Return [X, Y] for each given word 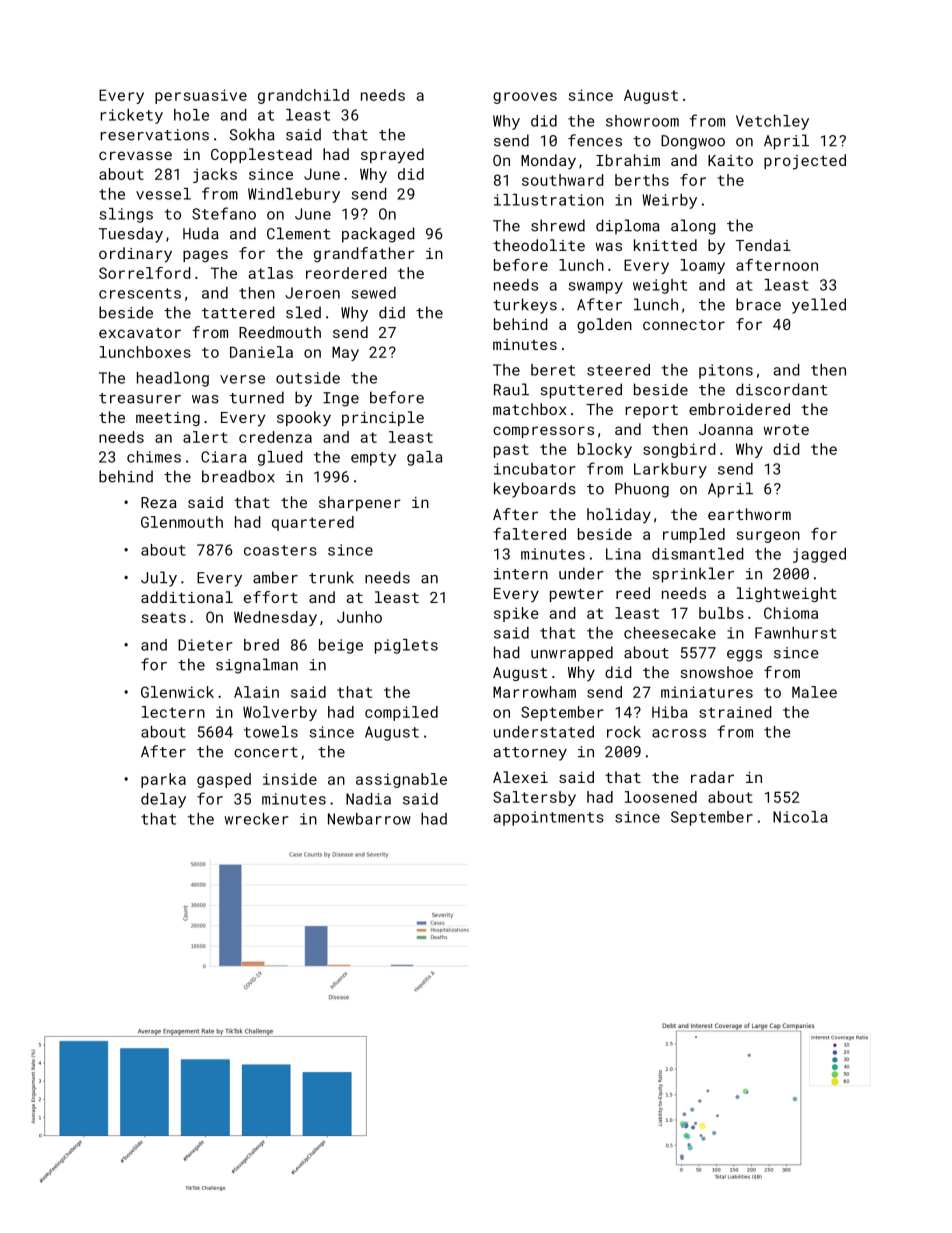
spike [516, 614]
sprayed [392, 156]
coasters [280, 550]
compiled [401, 713]
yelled [819, 306]
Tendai [763, 245]
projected [805, 162]
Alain [256, 692]
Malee [814, 692]
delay [163, 800]
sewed [373, 293]
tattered [238, 312]
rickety [132, 116]
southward [562, 180]
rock [624, 732]
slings [126, 215]
